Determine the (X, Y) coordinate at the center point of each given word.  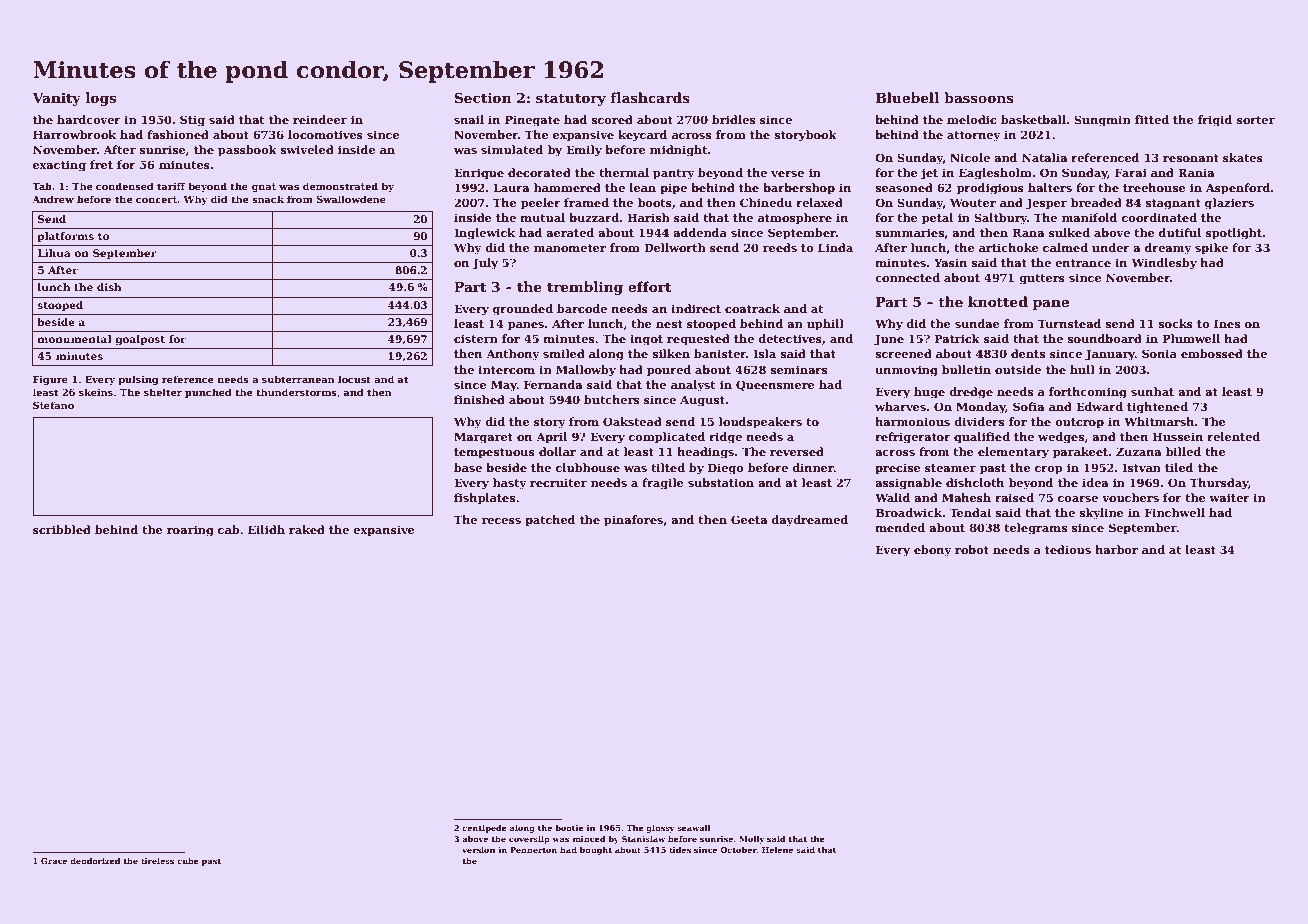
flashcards (650, 97)
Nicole (970, 157)
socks (1175, 323)
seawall (694, 828)
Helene (777, 850)
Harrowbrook (74, 134)
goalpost (140, 340)
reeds (780, 247)
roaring (190, 531)
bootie (569, 828)
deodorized (95, 861)
